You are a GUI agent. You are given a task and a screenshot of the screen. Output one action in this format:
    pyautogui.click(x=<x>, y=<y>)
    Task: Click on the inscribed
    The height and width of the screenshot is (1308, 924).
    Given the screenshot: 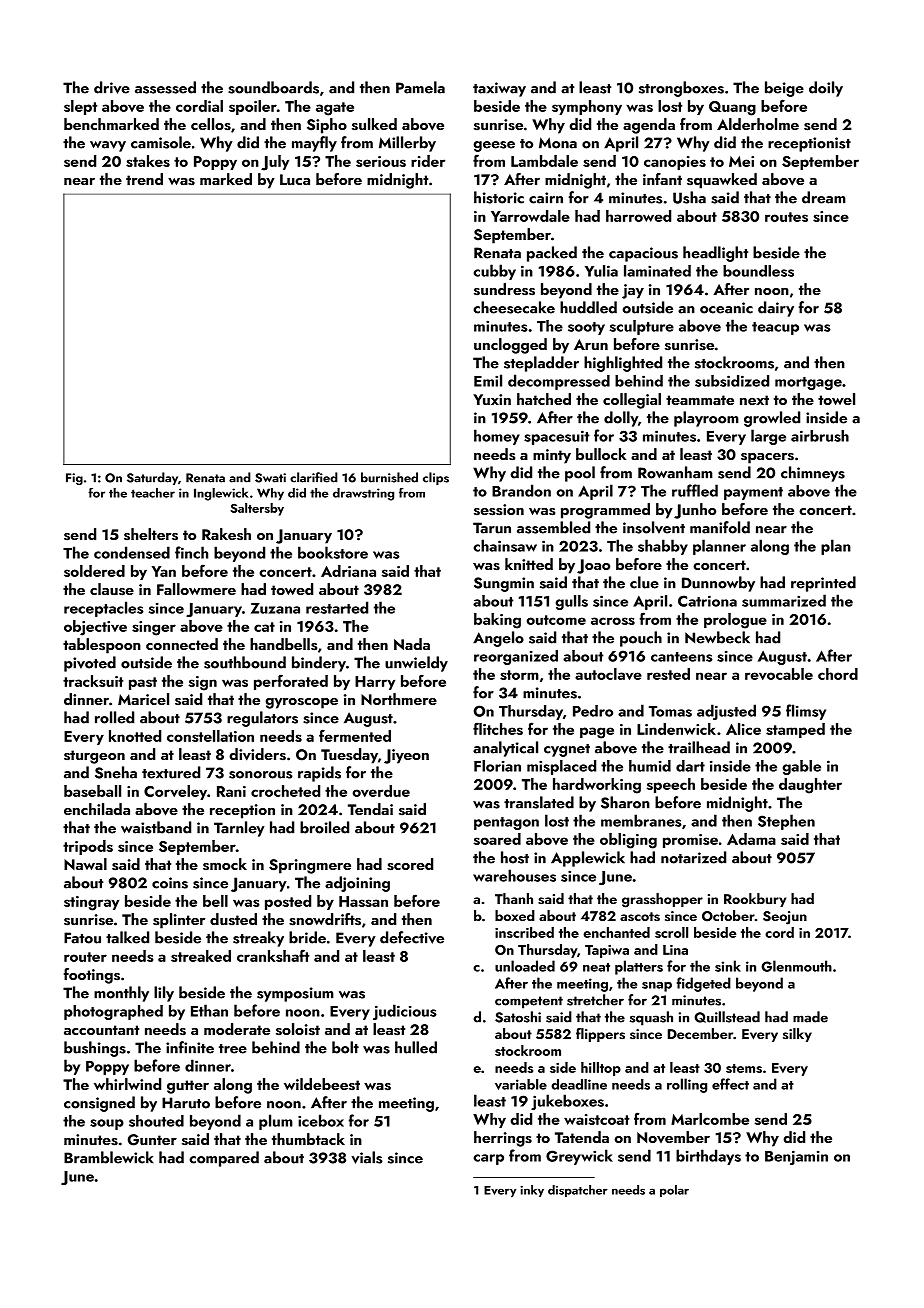 What is the action you would take?
    pyautogui.click(x=524, y=932)
